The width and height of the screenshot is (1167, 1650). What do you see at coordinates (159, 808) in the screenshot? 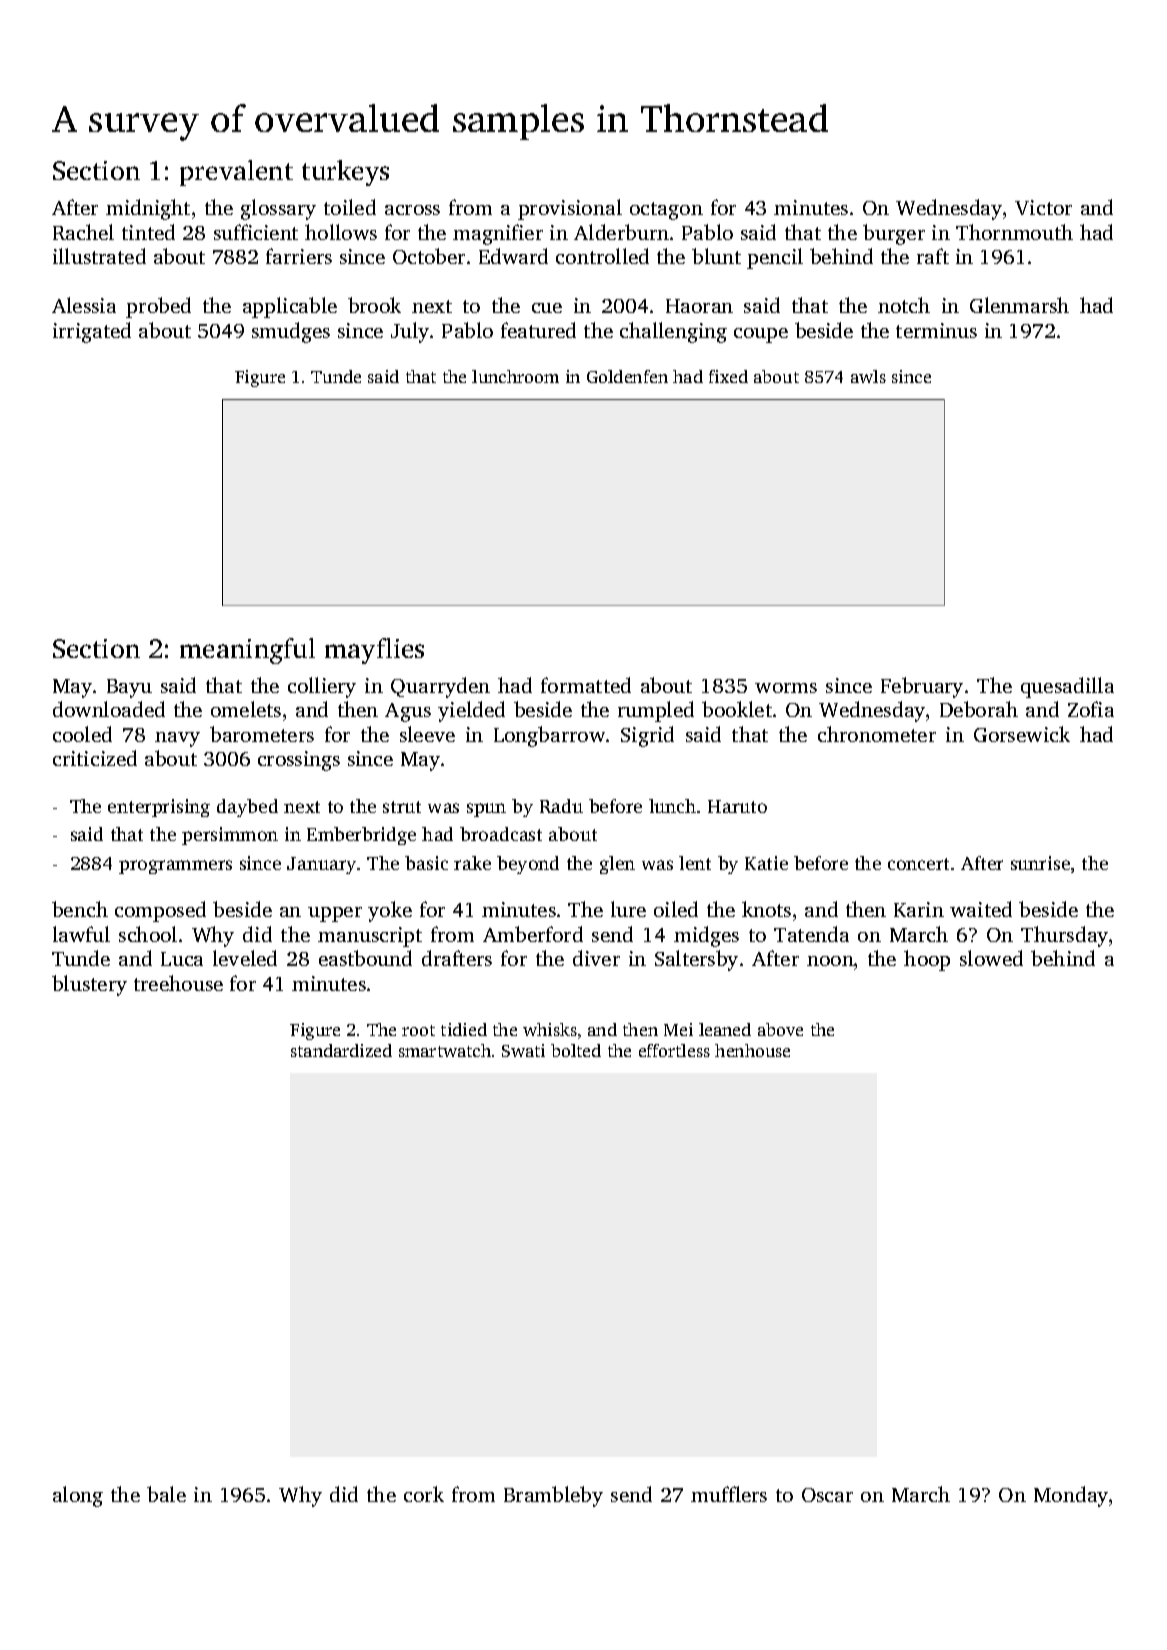
I see `enterprising` at bounding box center [159, 808].
